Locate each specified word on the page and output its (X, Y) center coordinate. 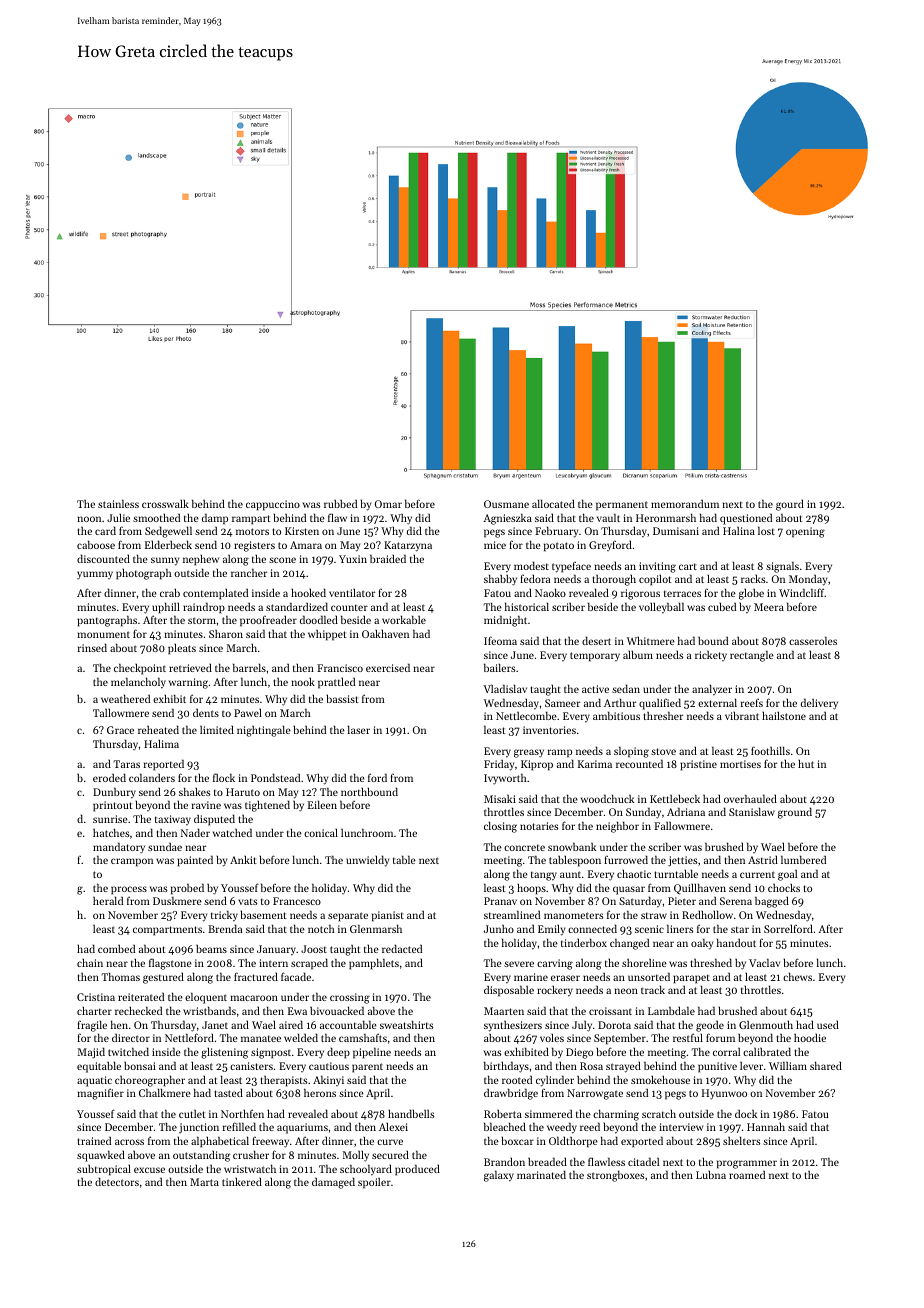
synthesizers (513, 1026)
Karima (595, 764)
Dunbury (114, 793)
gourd (790, 505)
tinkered (242, 1181)
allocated (553, 503)
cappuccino (273, 505)
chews (797, 976)
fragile (92, 1026)
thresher (663, 716)
